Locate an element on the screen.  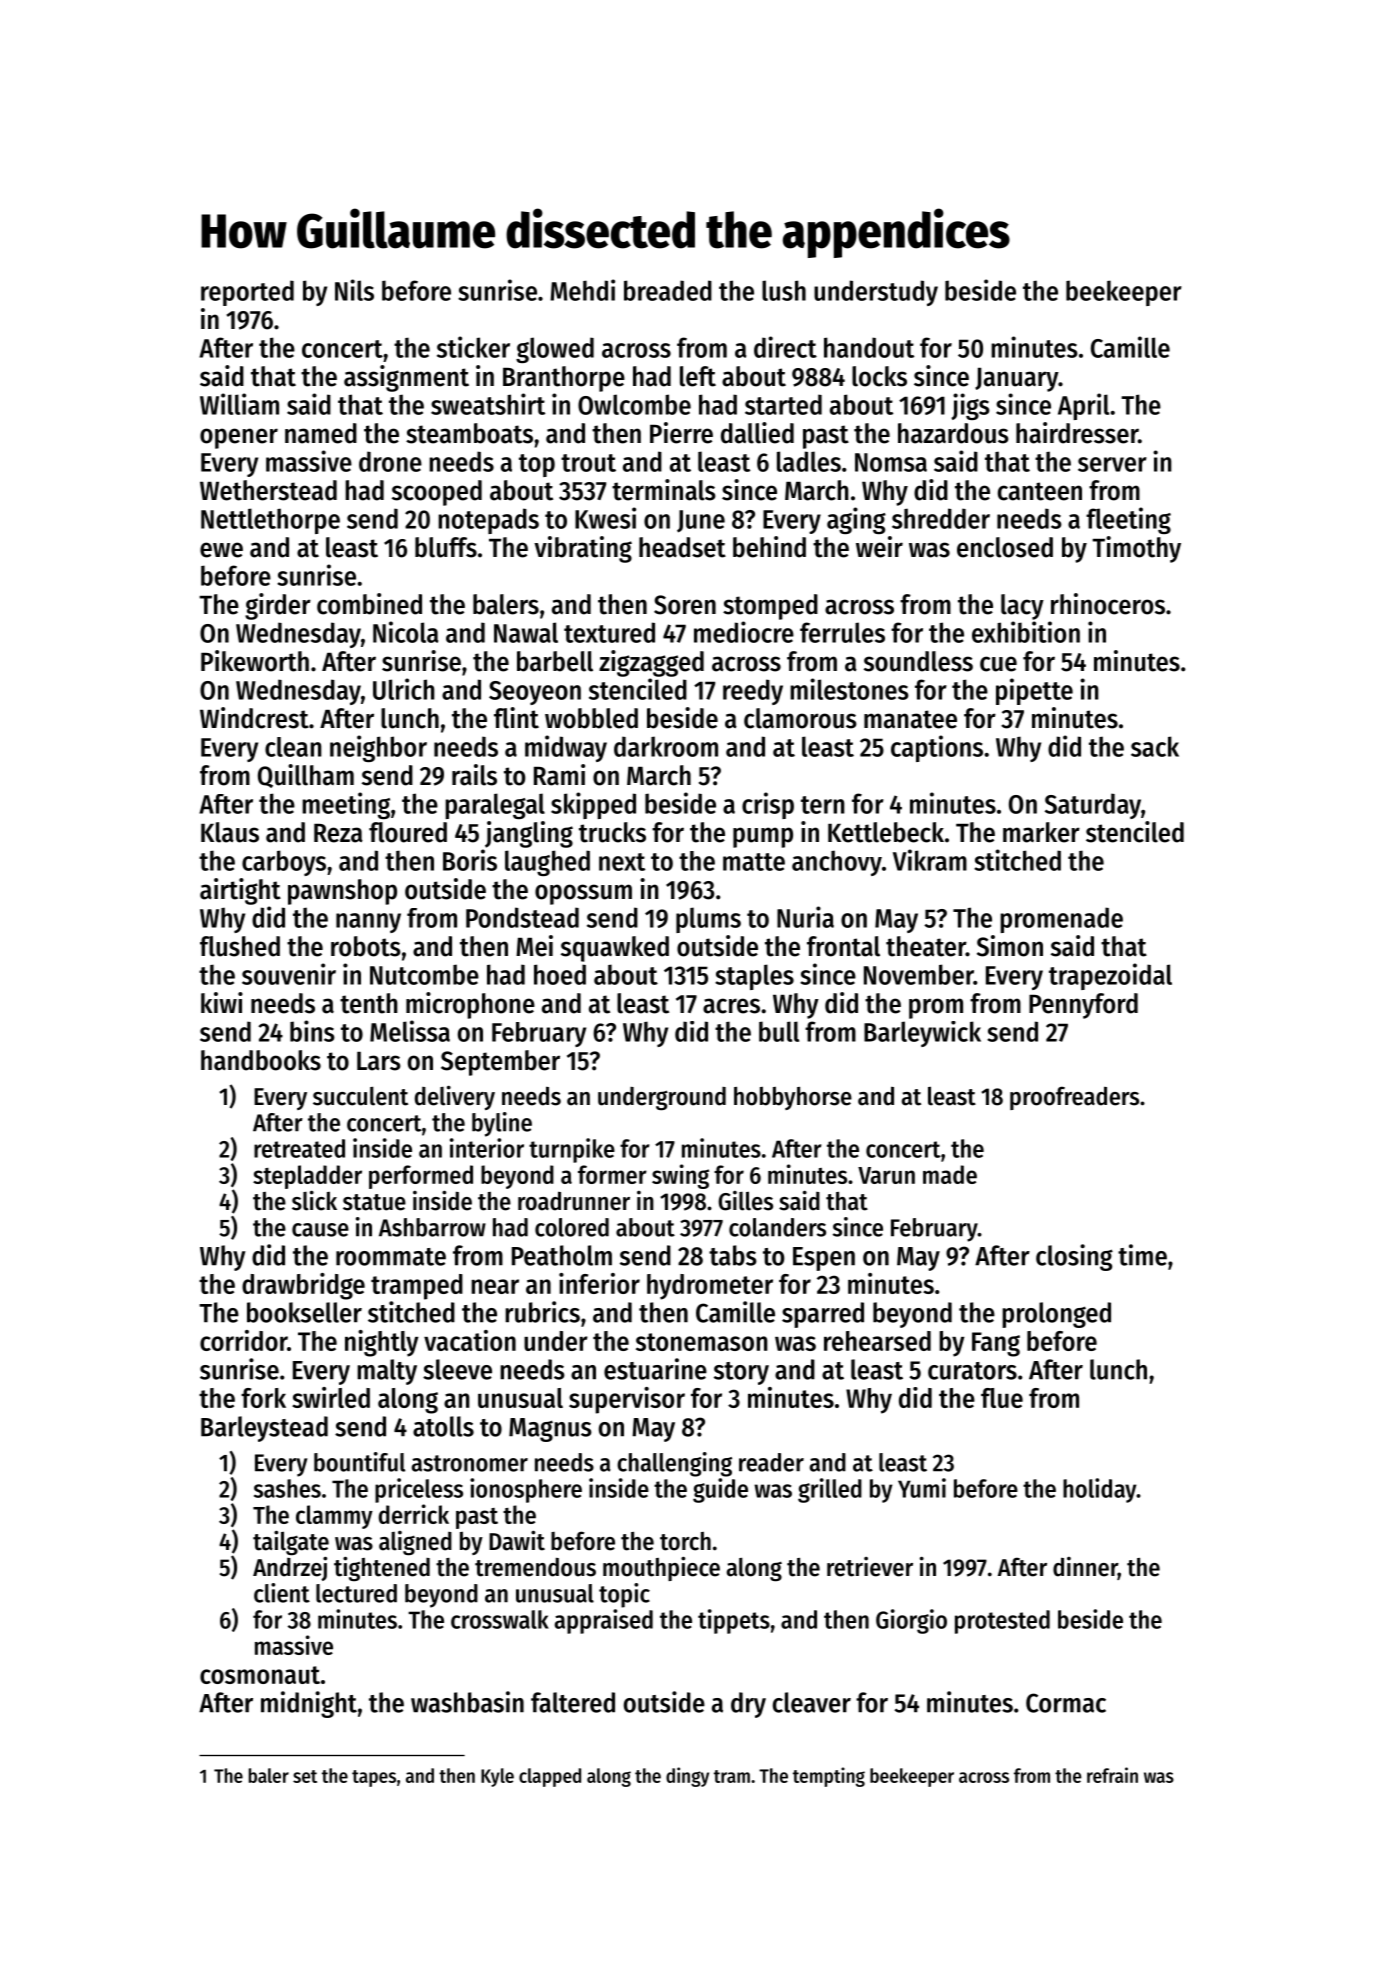
ewe is located at coordinates (221, 550).
